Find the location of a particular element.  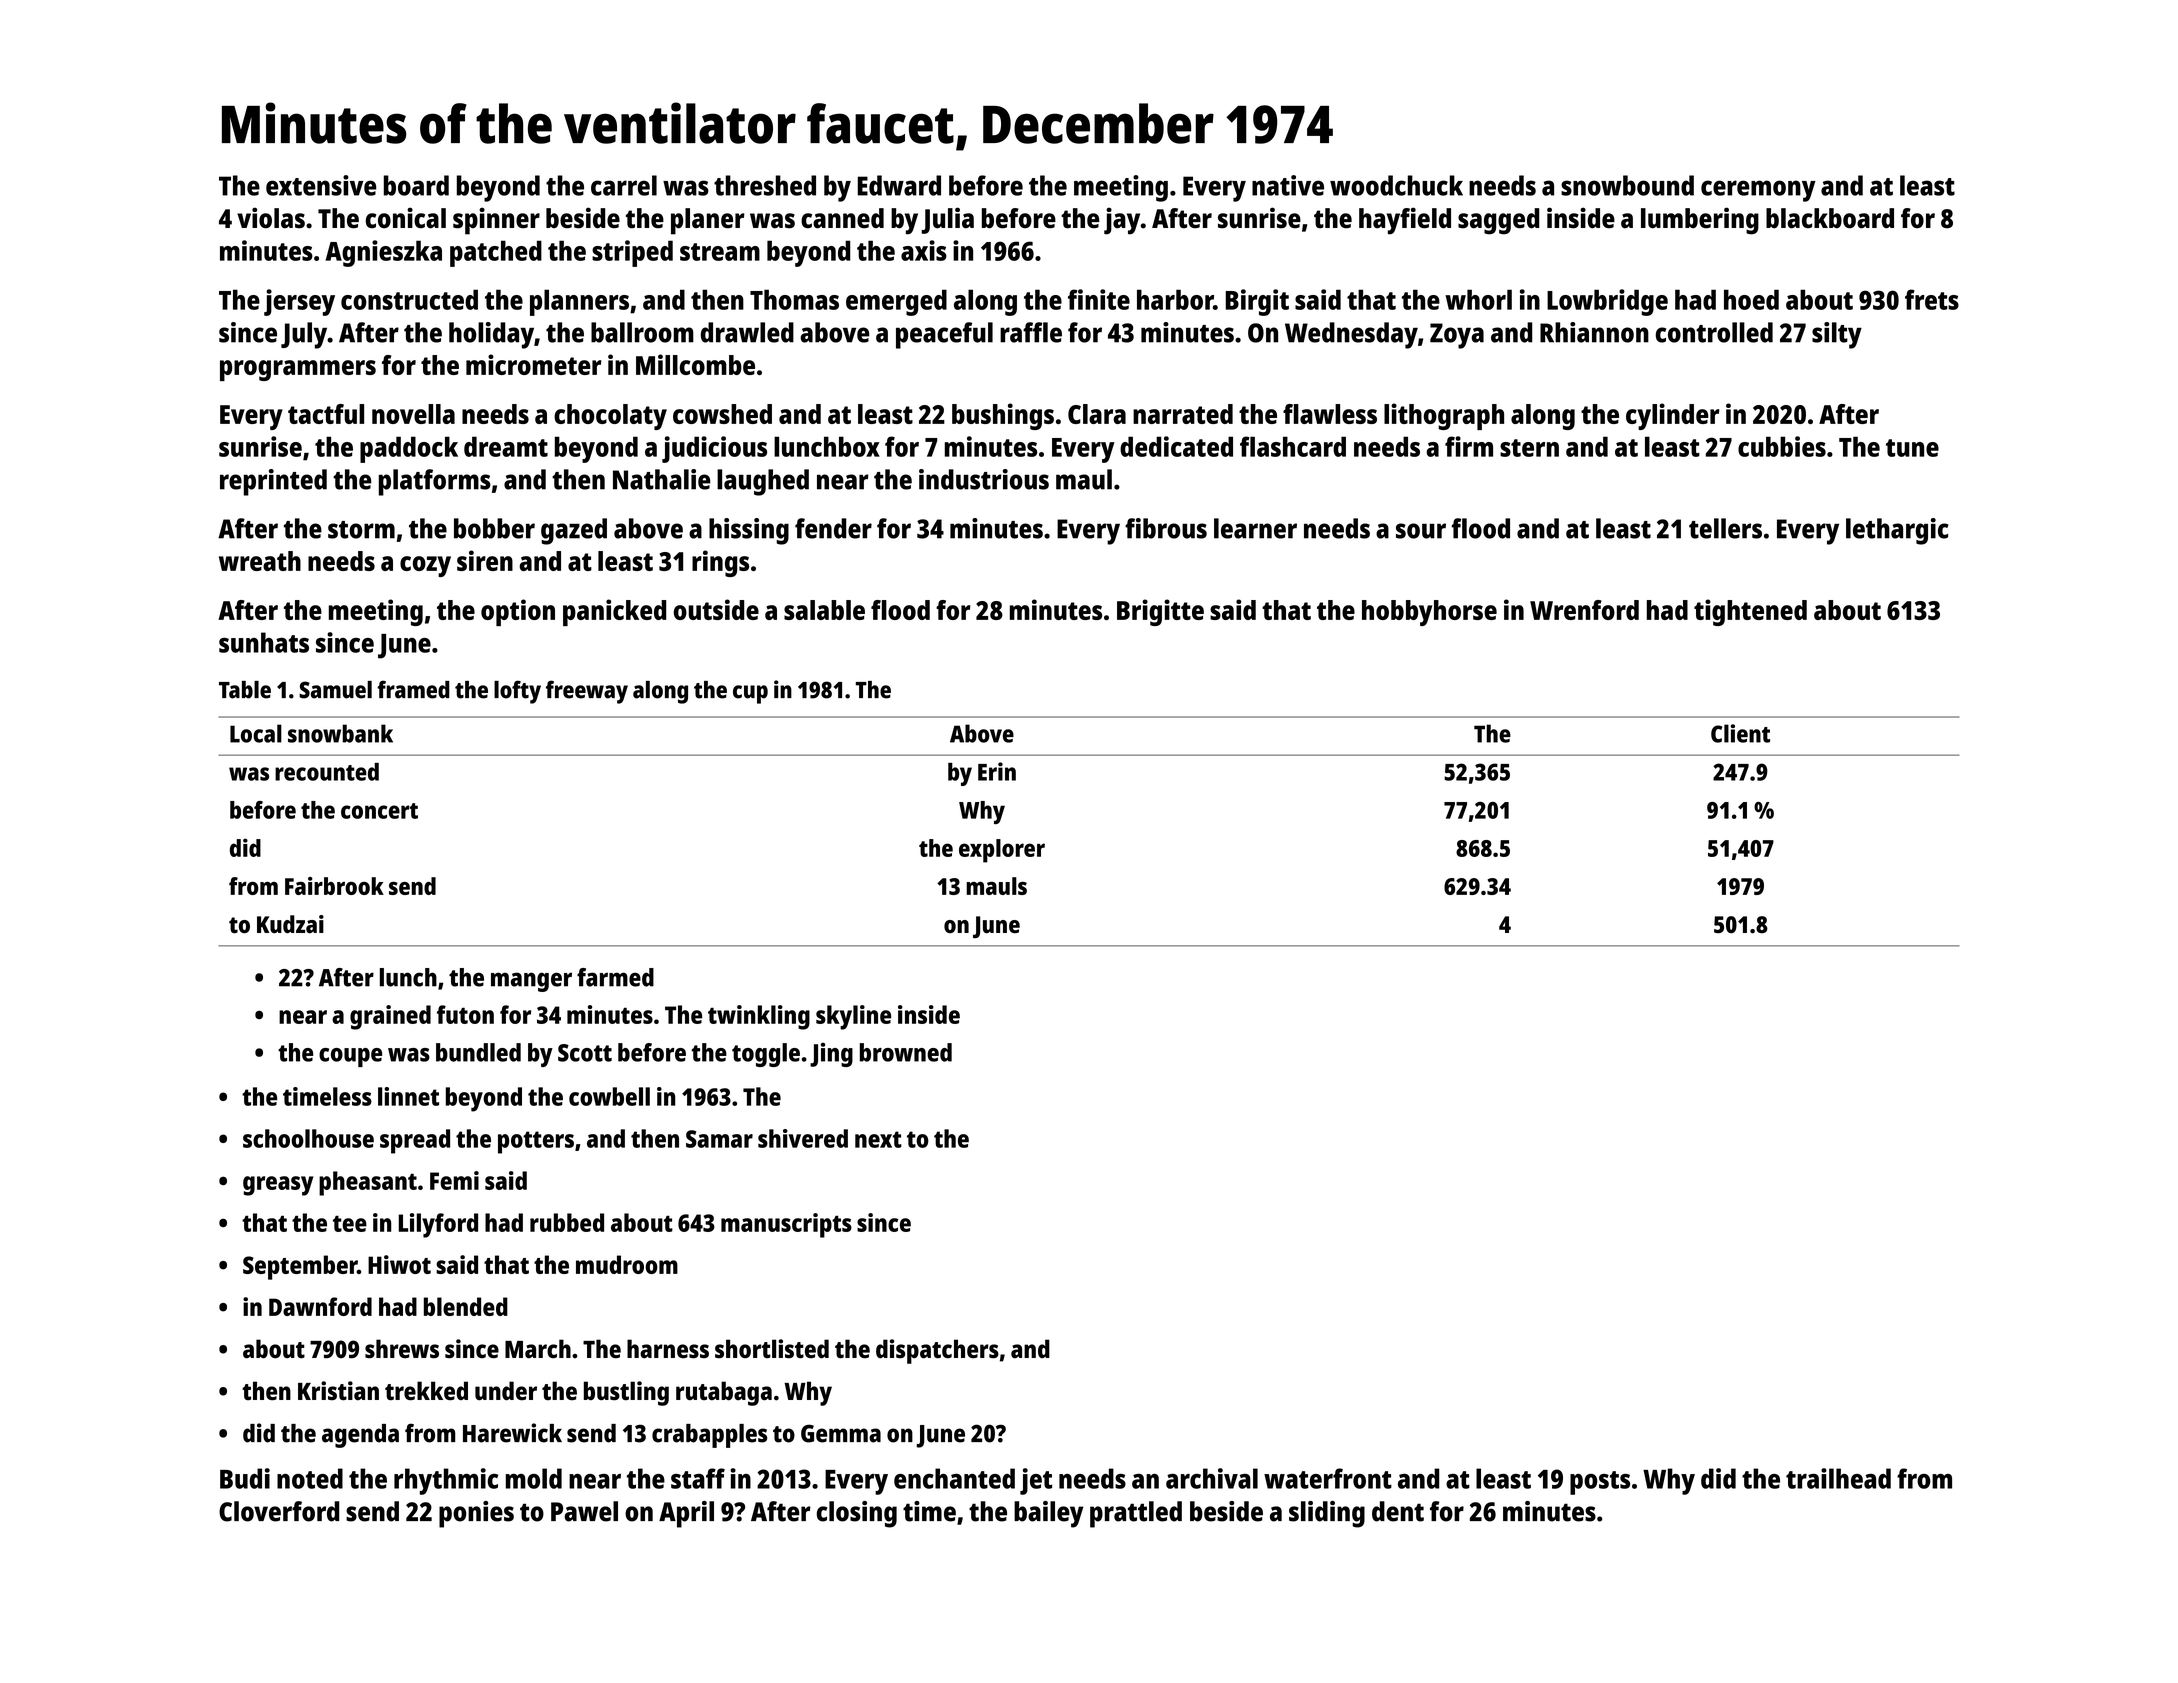

tightened is located at coordinates (1750, 612).
